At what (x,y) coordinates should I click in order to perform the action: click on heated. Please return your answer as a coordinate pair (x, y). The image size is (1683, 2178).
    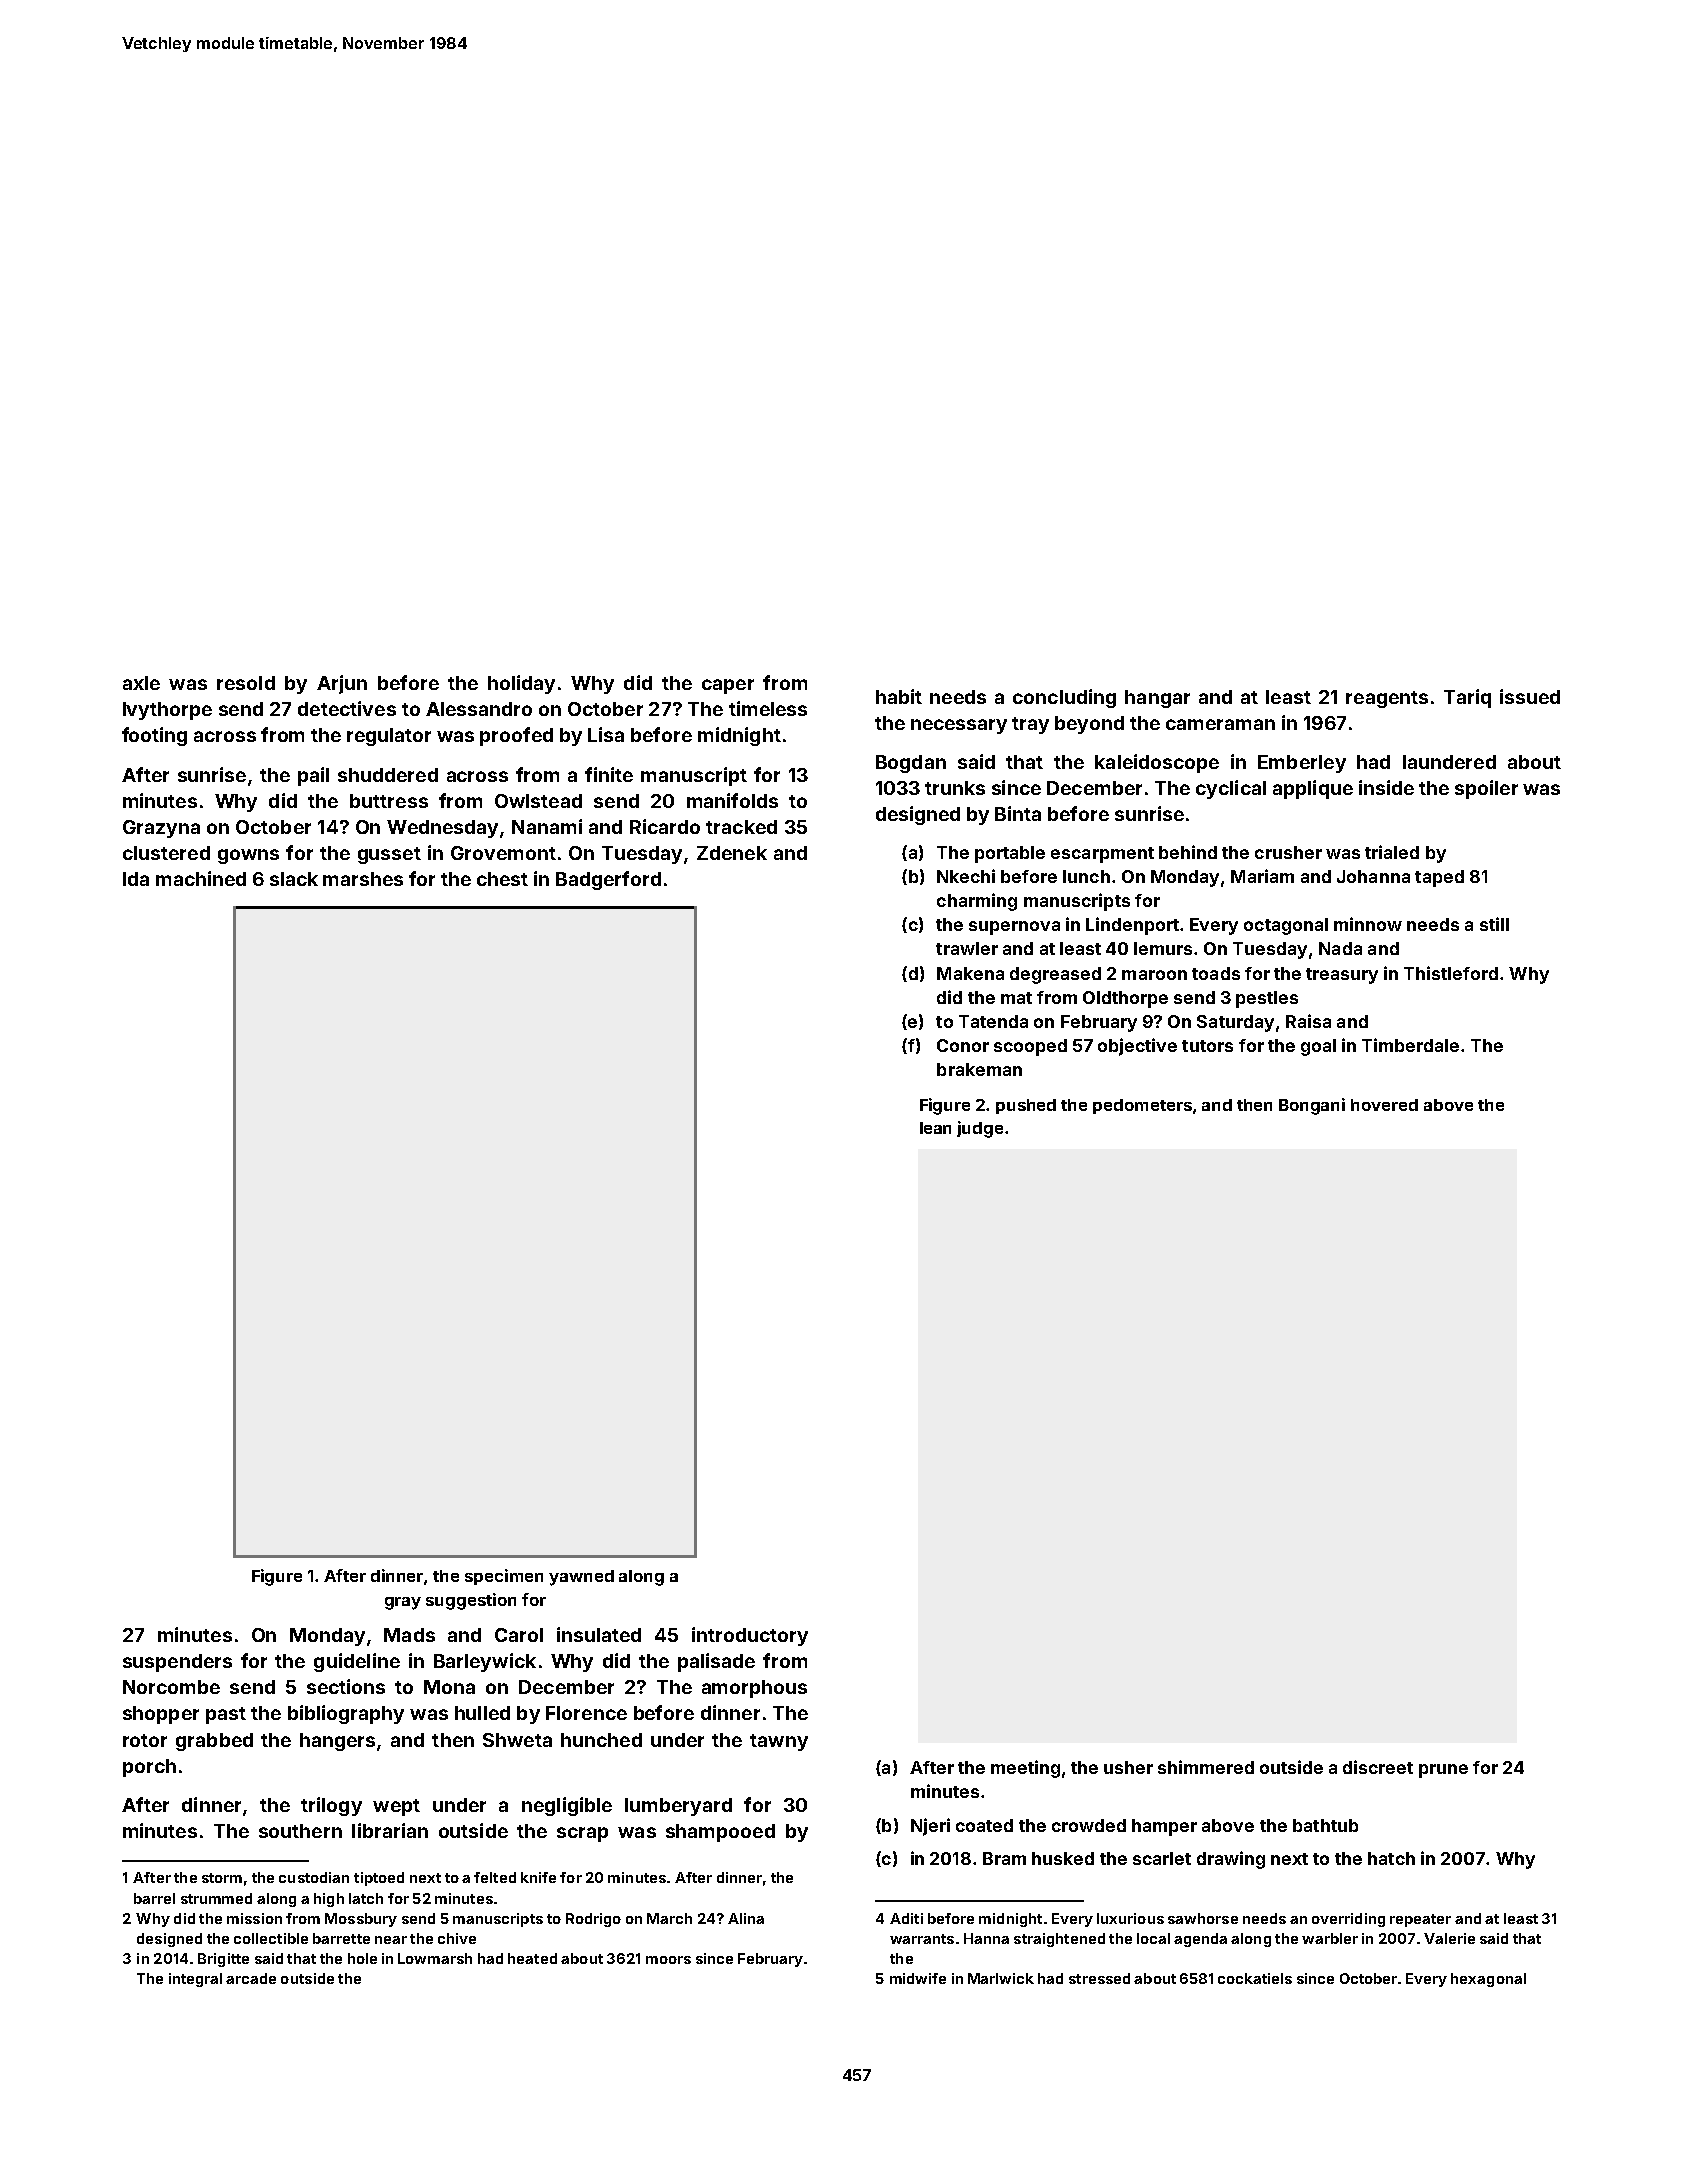
    Looking at the image, I should click on (532, 1958).
